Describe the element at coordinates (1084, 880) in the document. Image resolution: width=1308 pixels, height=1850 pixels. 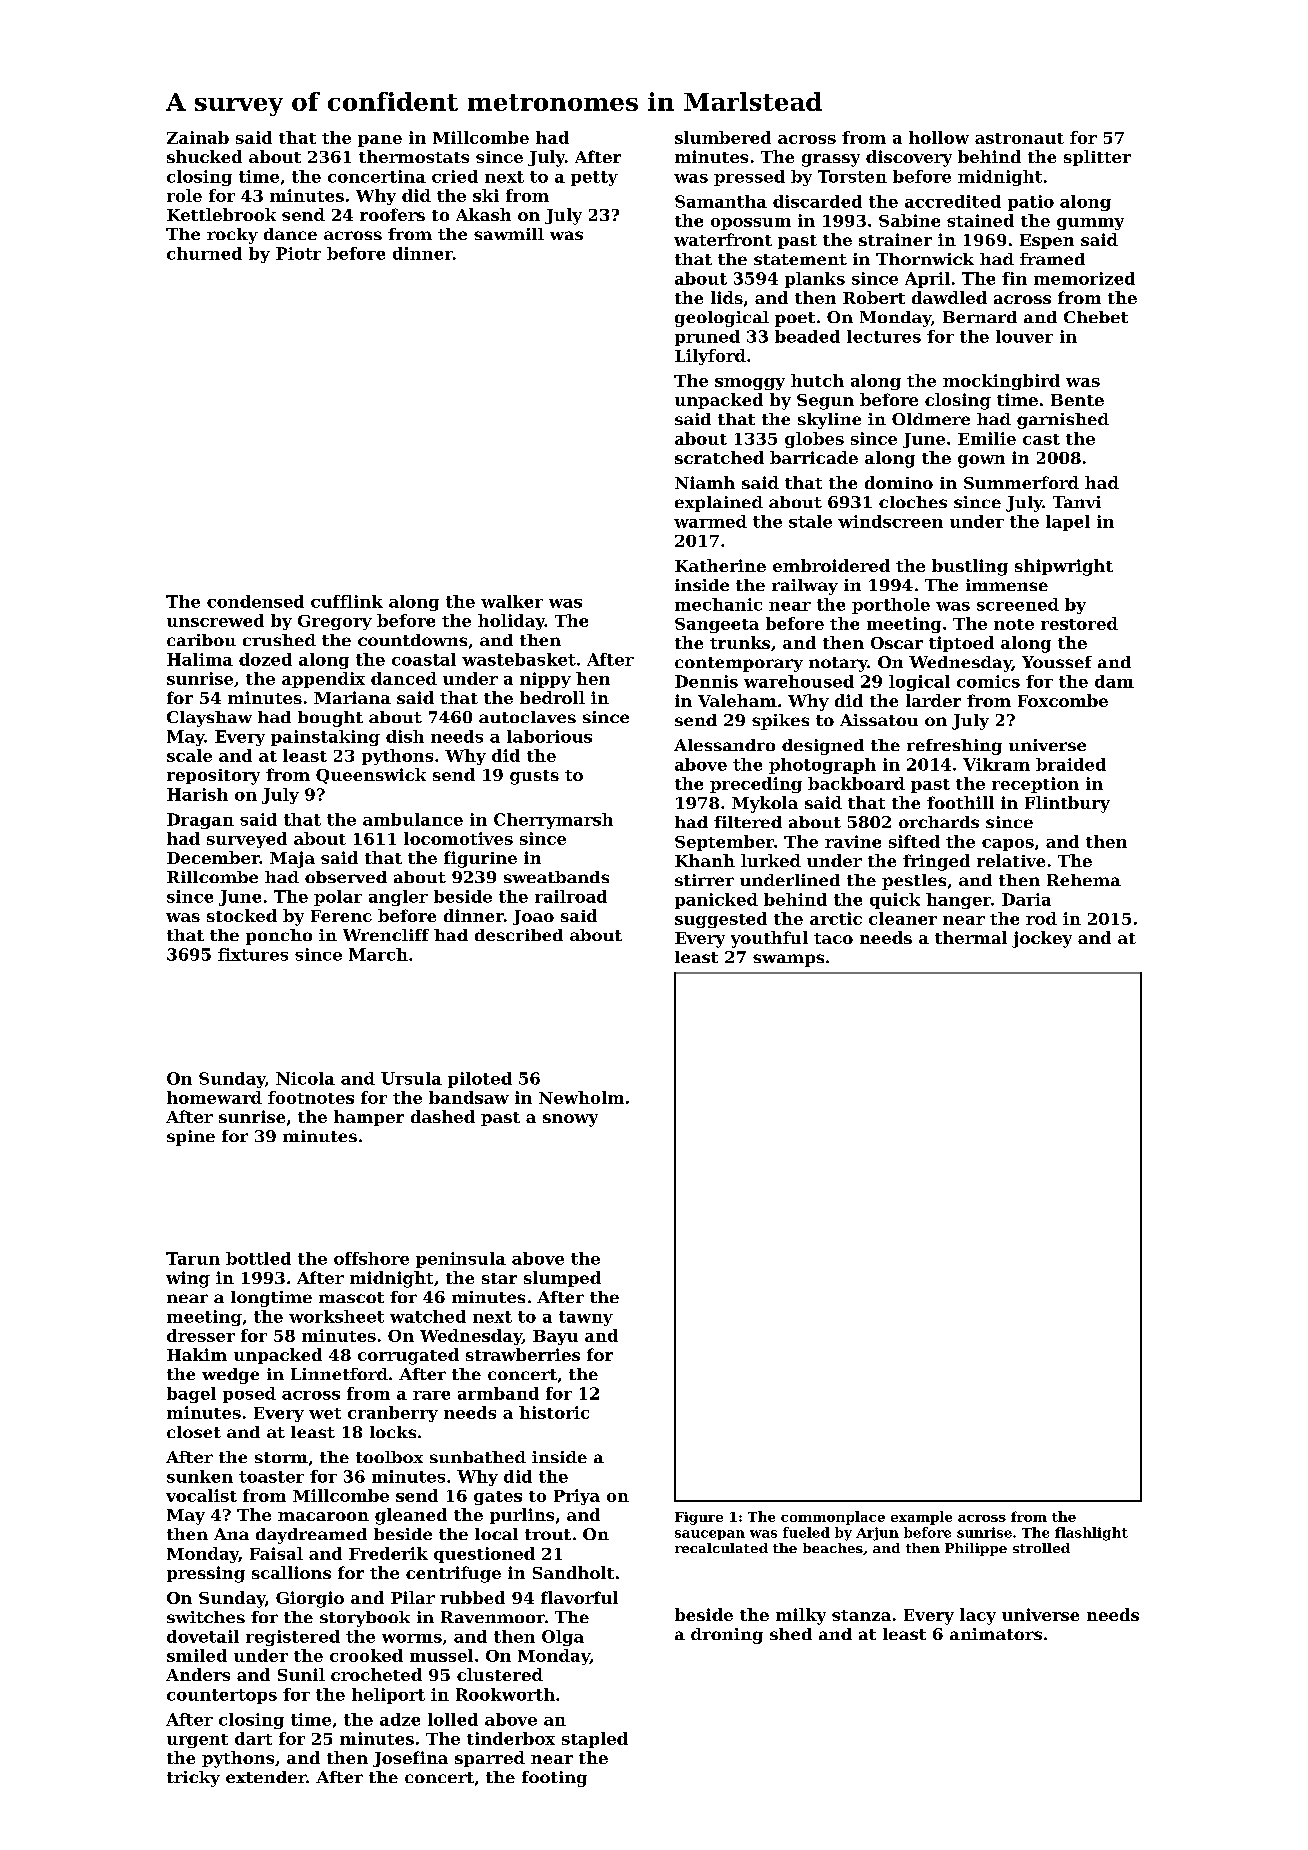
I see `Rehema` at that location.
